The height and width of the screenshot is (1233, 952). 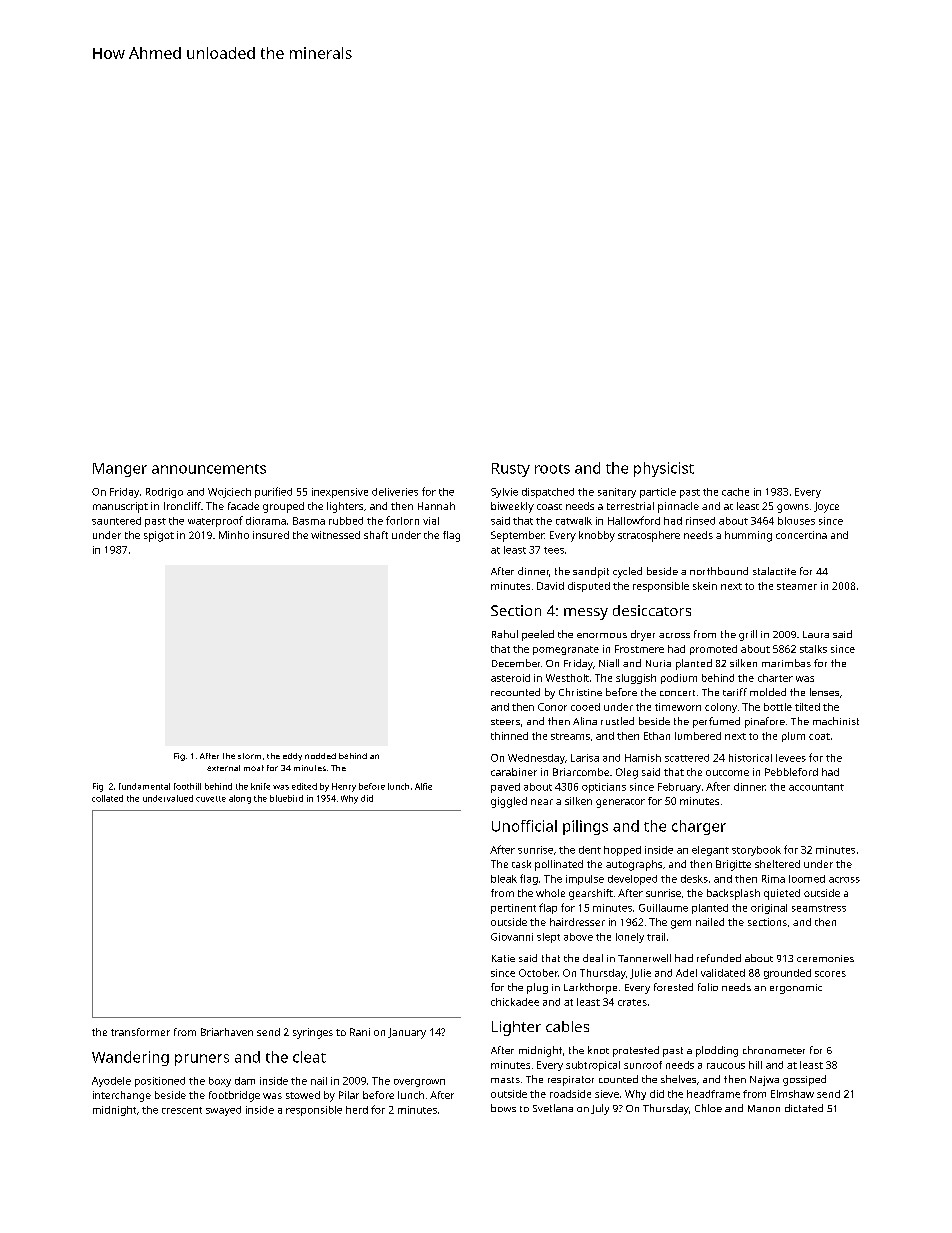 What do you see at coordinates (512, 937) in the screenshot?
I see `Giovanni` at bounding box center [512, 937].
